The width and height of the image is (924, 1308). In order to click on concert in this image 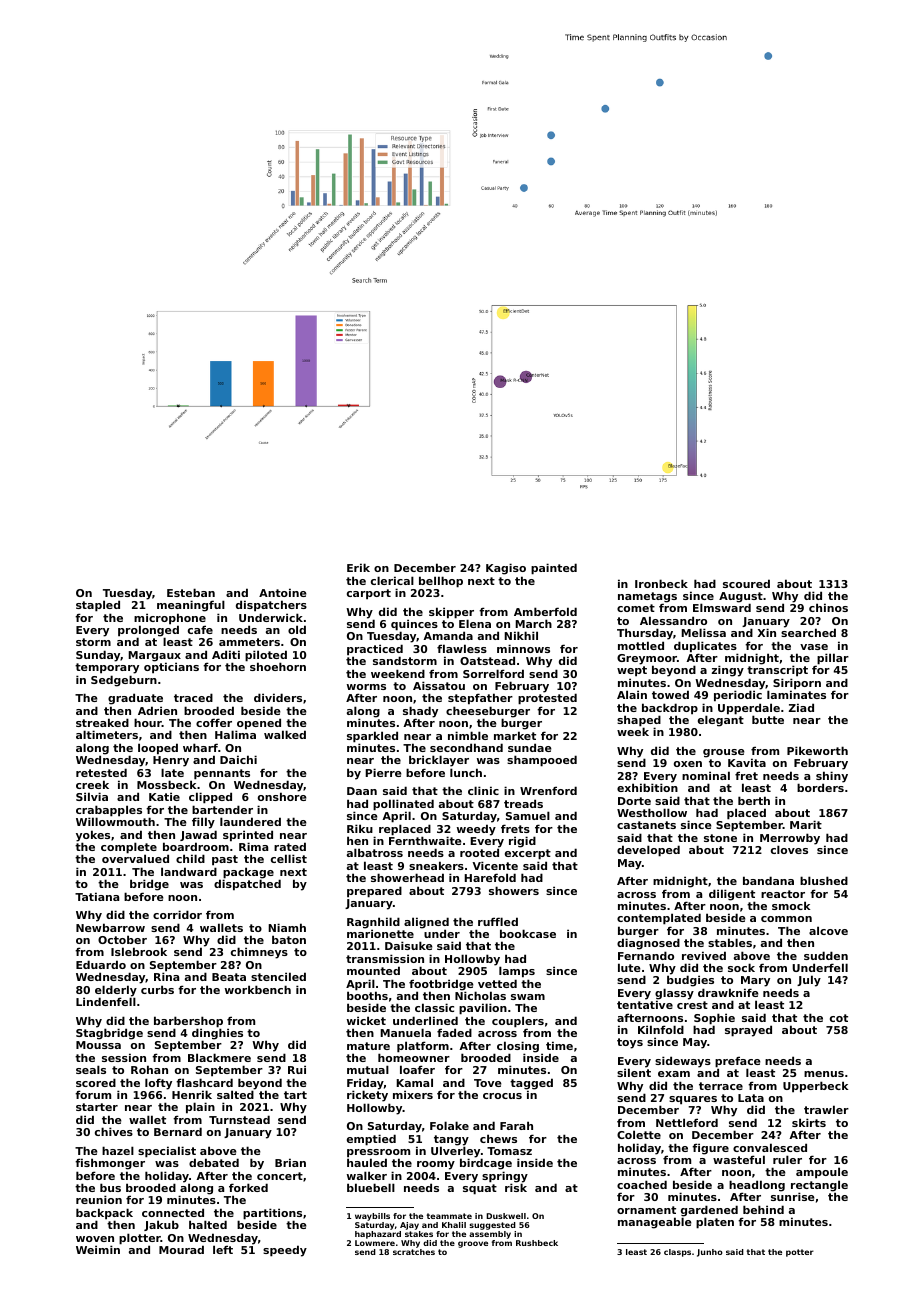, I will do `click(280, 1176)`.
